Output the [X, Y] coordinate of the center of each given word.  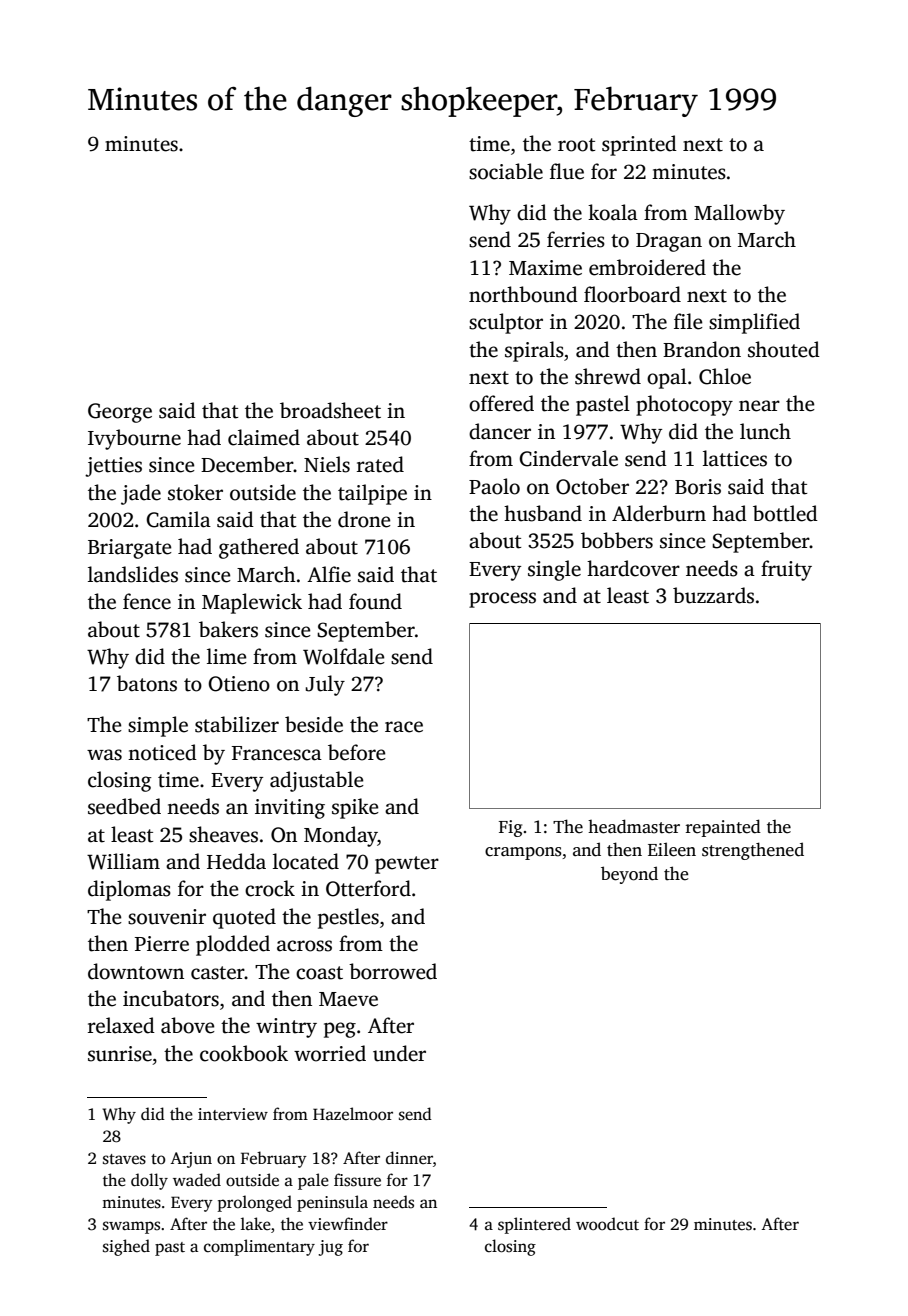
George [120, 413]
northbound [523, 294]
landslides [133, 574]
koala [613, 212]
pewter [407, 865]
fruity [786, 570]
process [502, 600]
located [306, 861]
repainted [723, 828]
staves [124, 1159]
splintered [534, 1225]
